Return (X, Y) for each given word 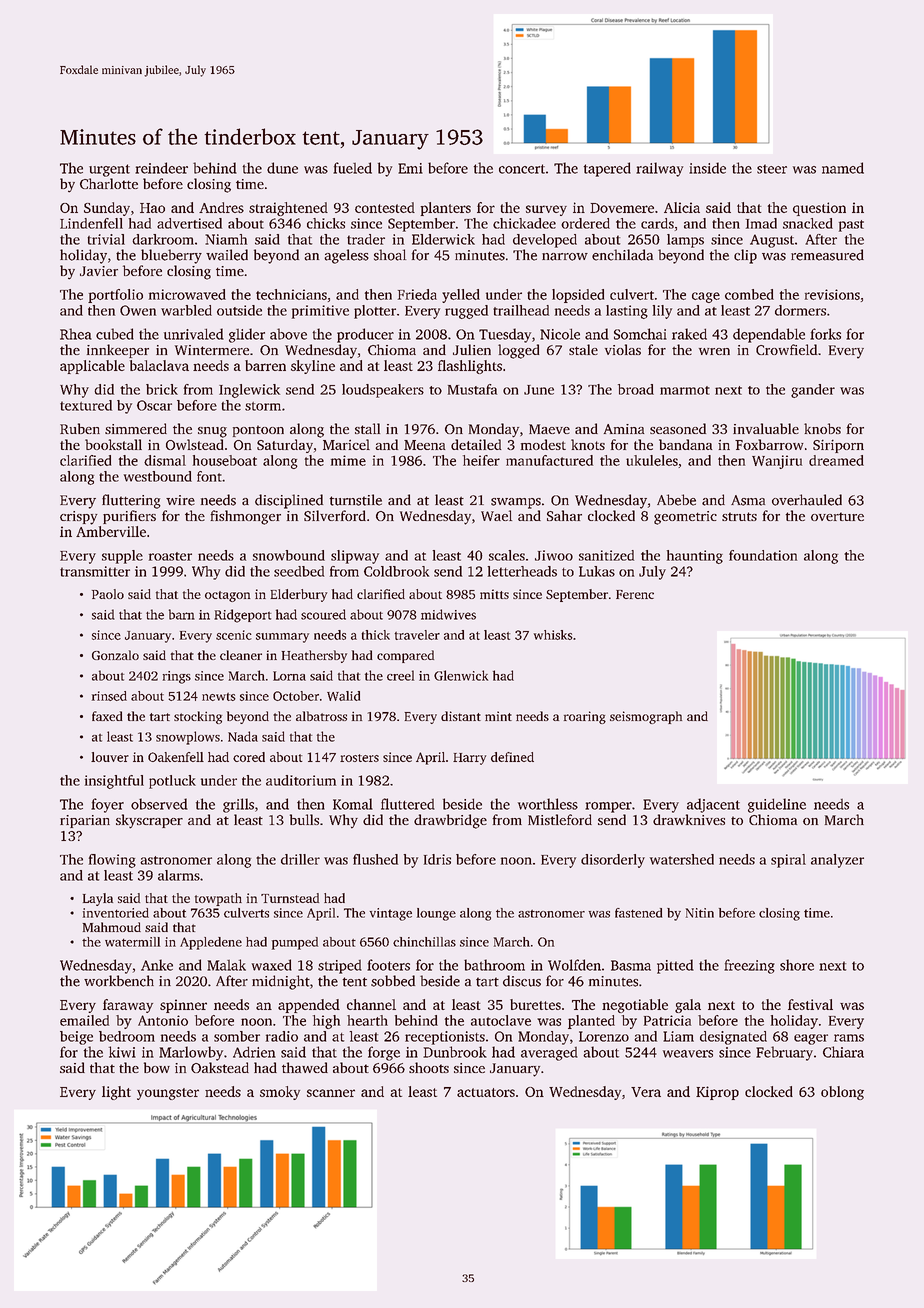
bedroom (127, 1036)
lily (662, 312)
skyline (313, 367)
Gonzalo (115, 655)
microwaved (187, 294)
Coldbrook (396, 571)
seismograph (646, 717)
